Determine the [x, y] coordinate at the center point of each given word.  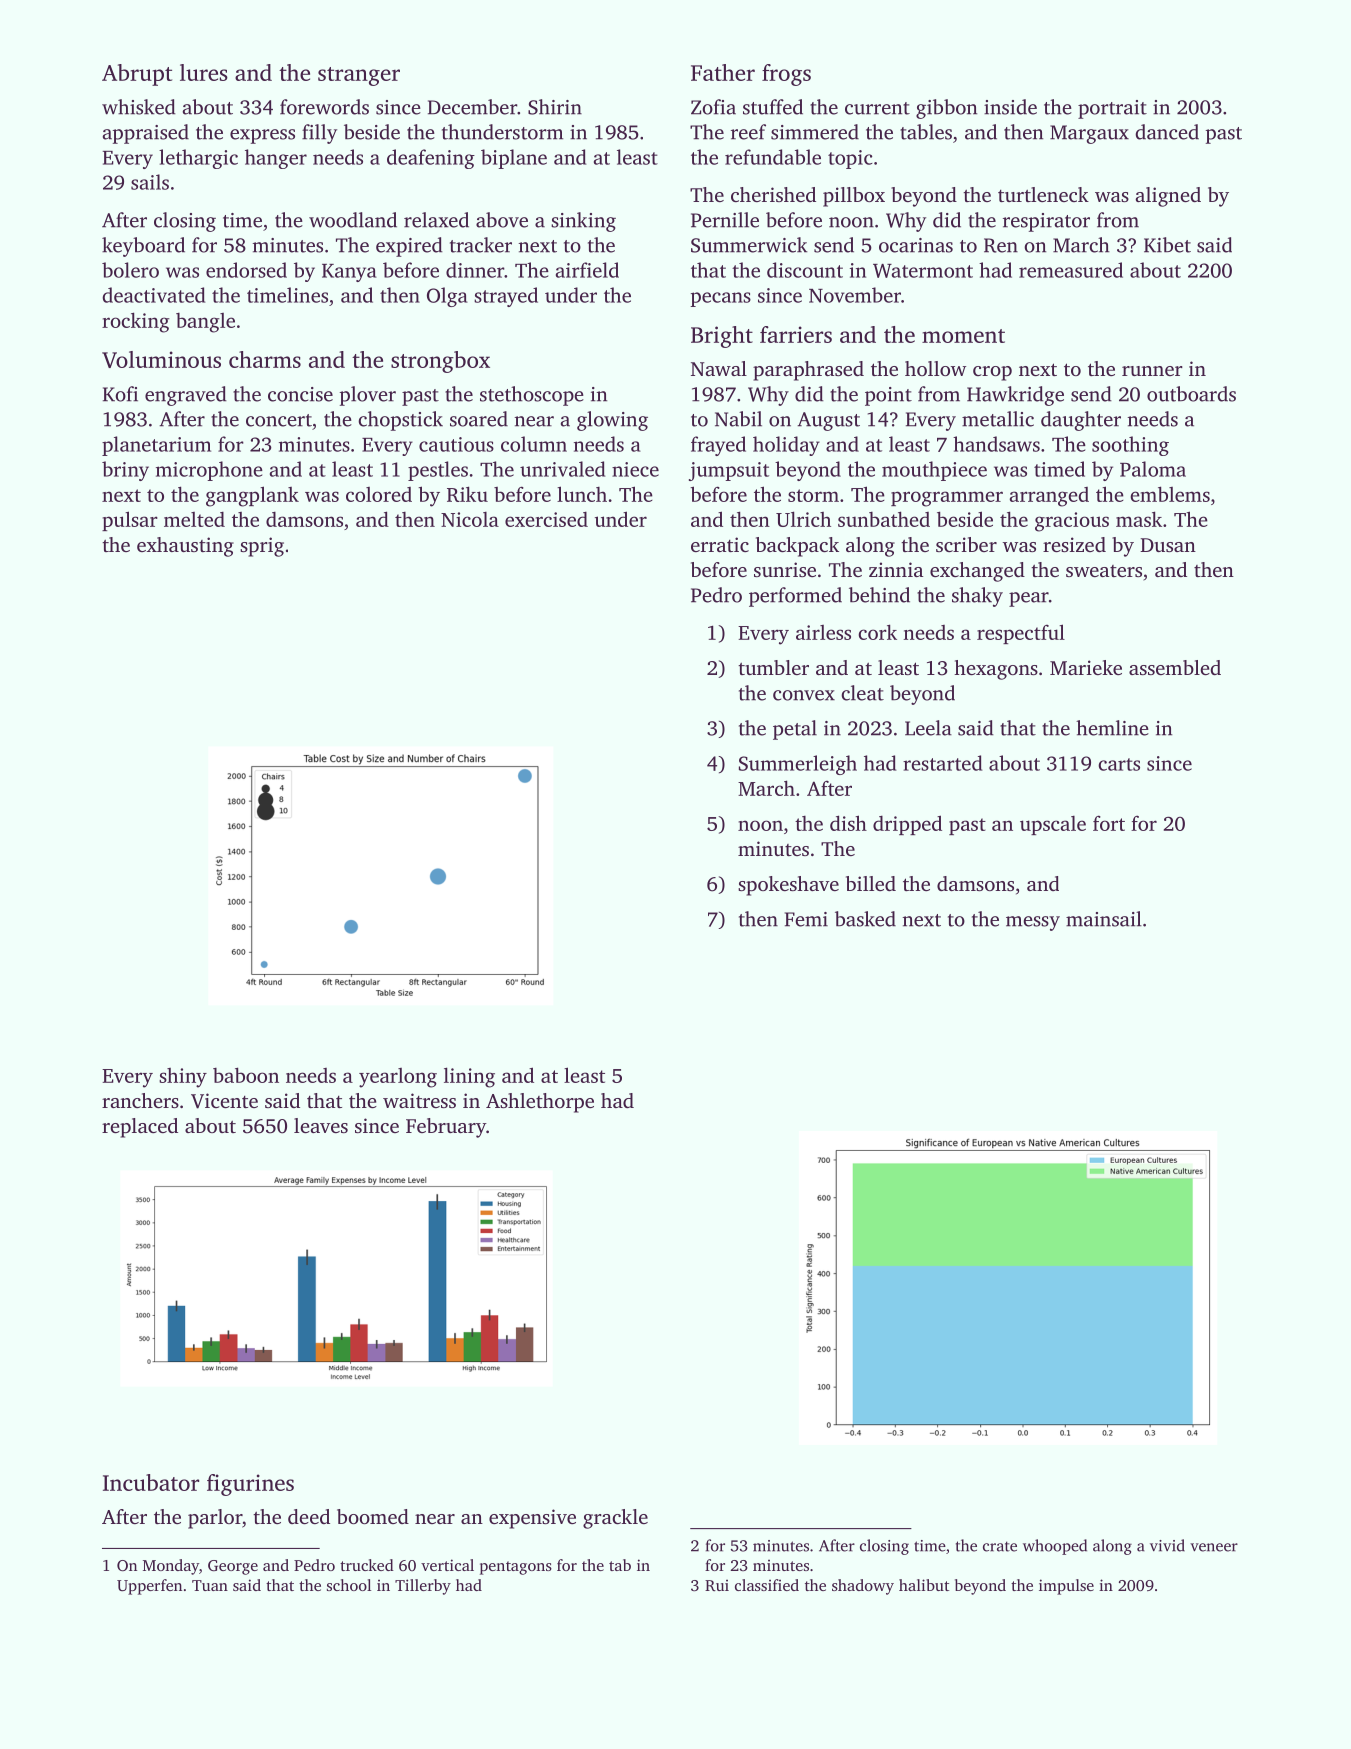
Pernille [725, 220]
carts [1119, 764]
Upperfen [149, 1587]
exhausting [185, 547]
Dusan [1168, 545]
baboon [246, 1075]
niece [635, 469]
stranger [359, 76]
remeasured [1071, 270]
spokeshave [788, 886]
